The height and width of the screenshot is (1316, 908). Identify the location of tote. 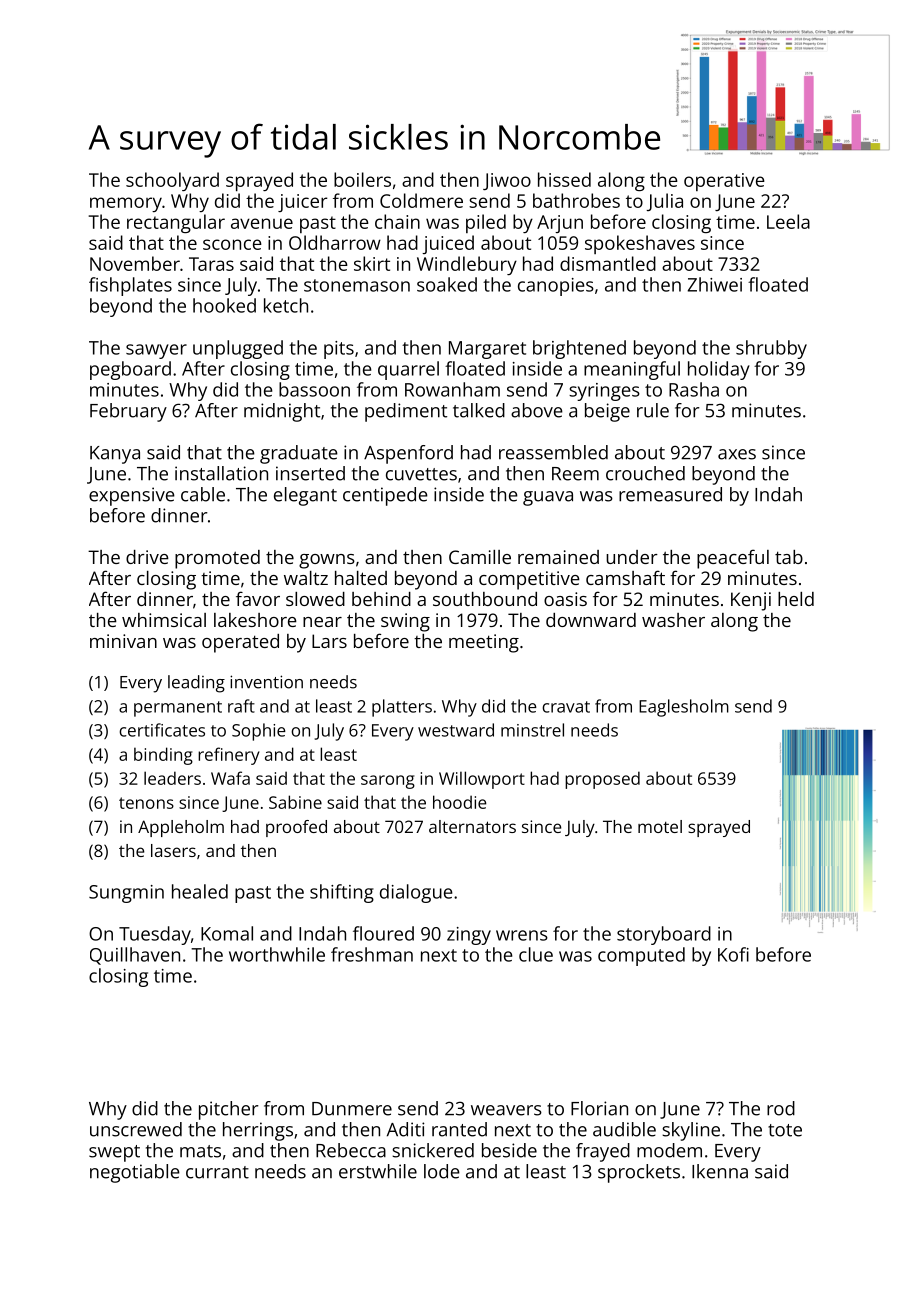
(785, 1130).
